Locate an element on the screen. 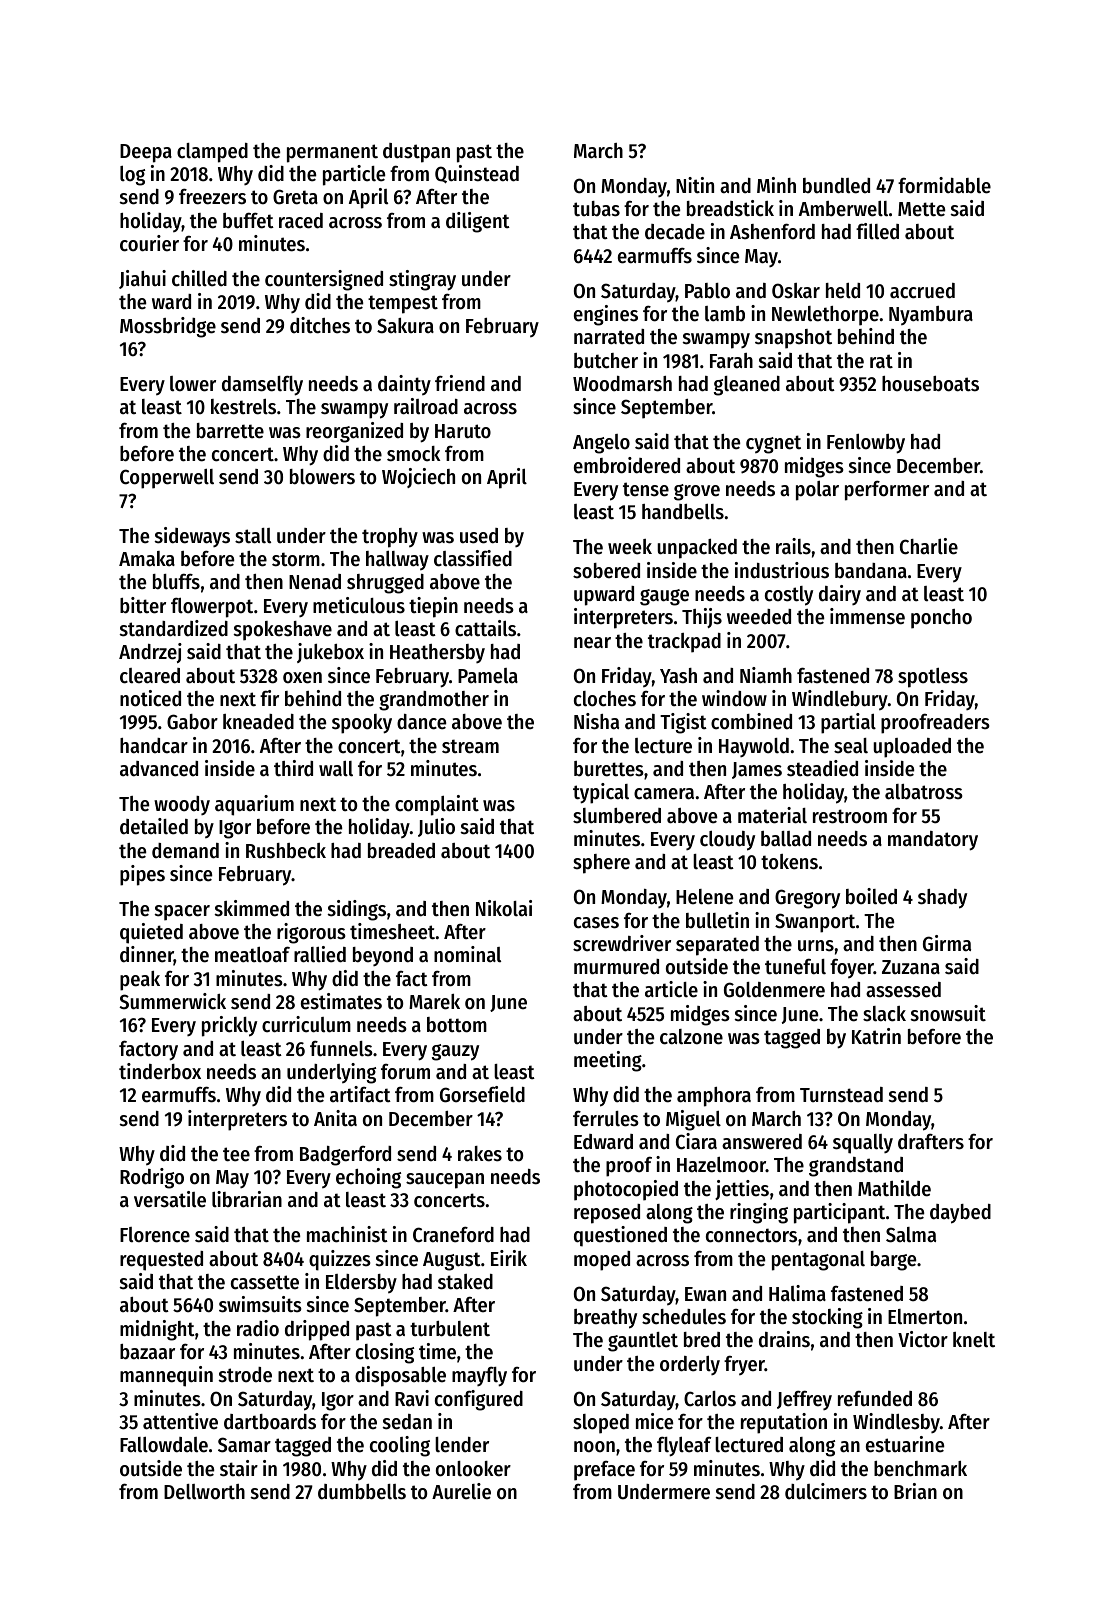 The height and width of the screenshot is (1614, 1115). skimmed is located at coordinates (252, 908).
